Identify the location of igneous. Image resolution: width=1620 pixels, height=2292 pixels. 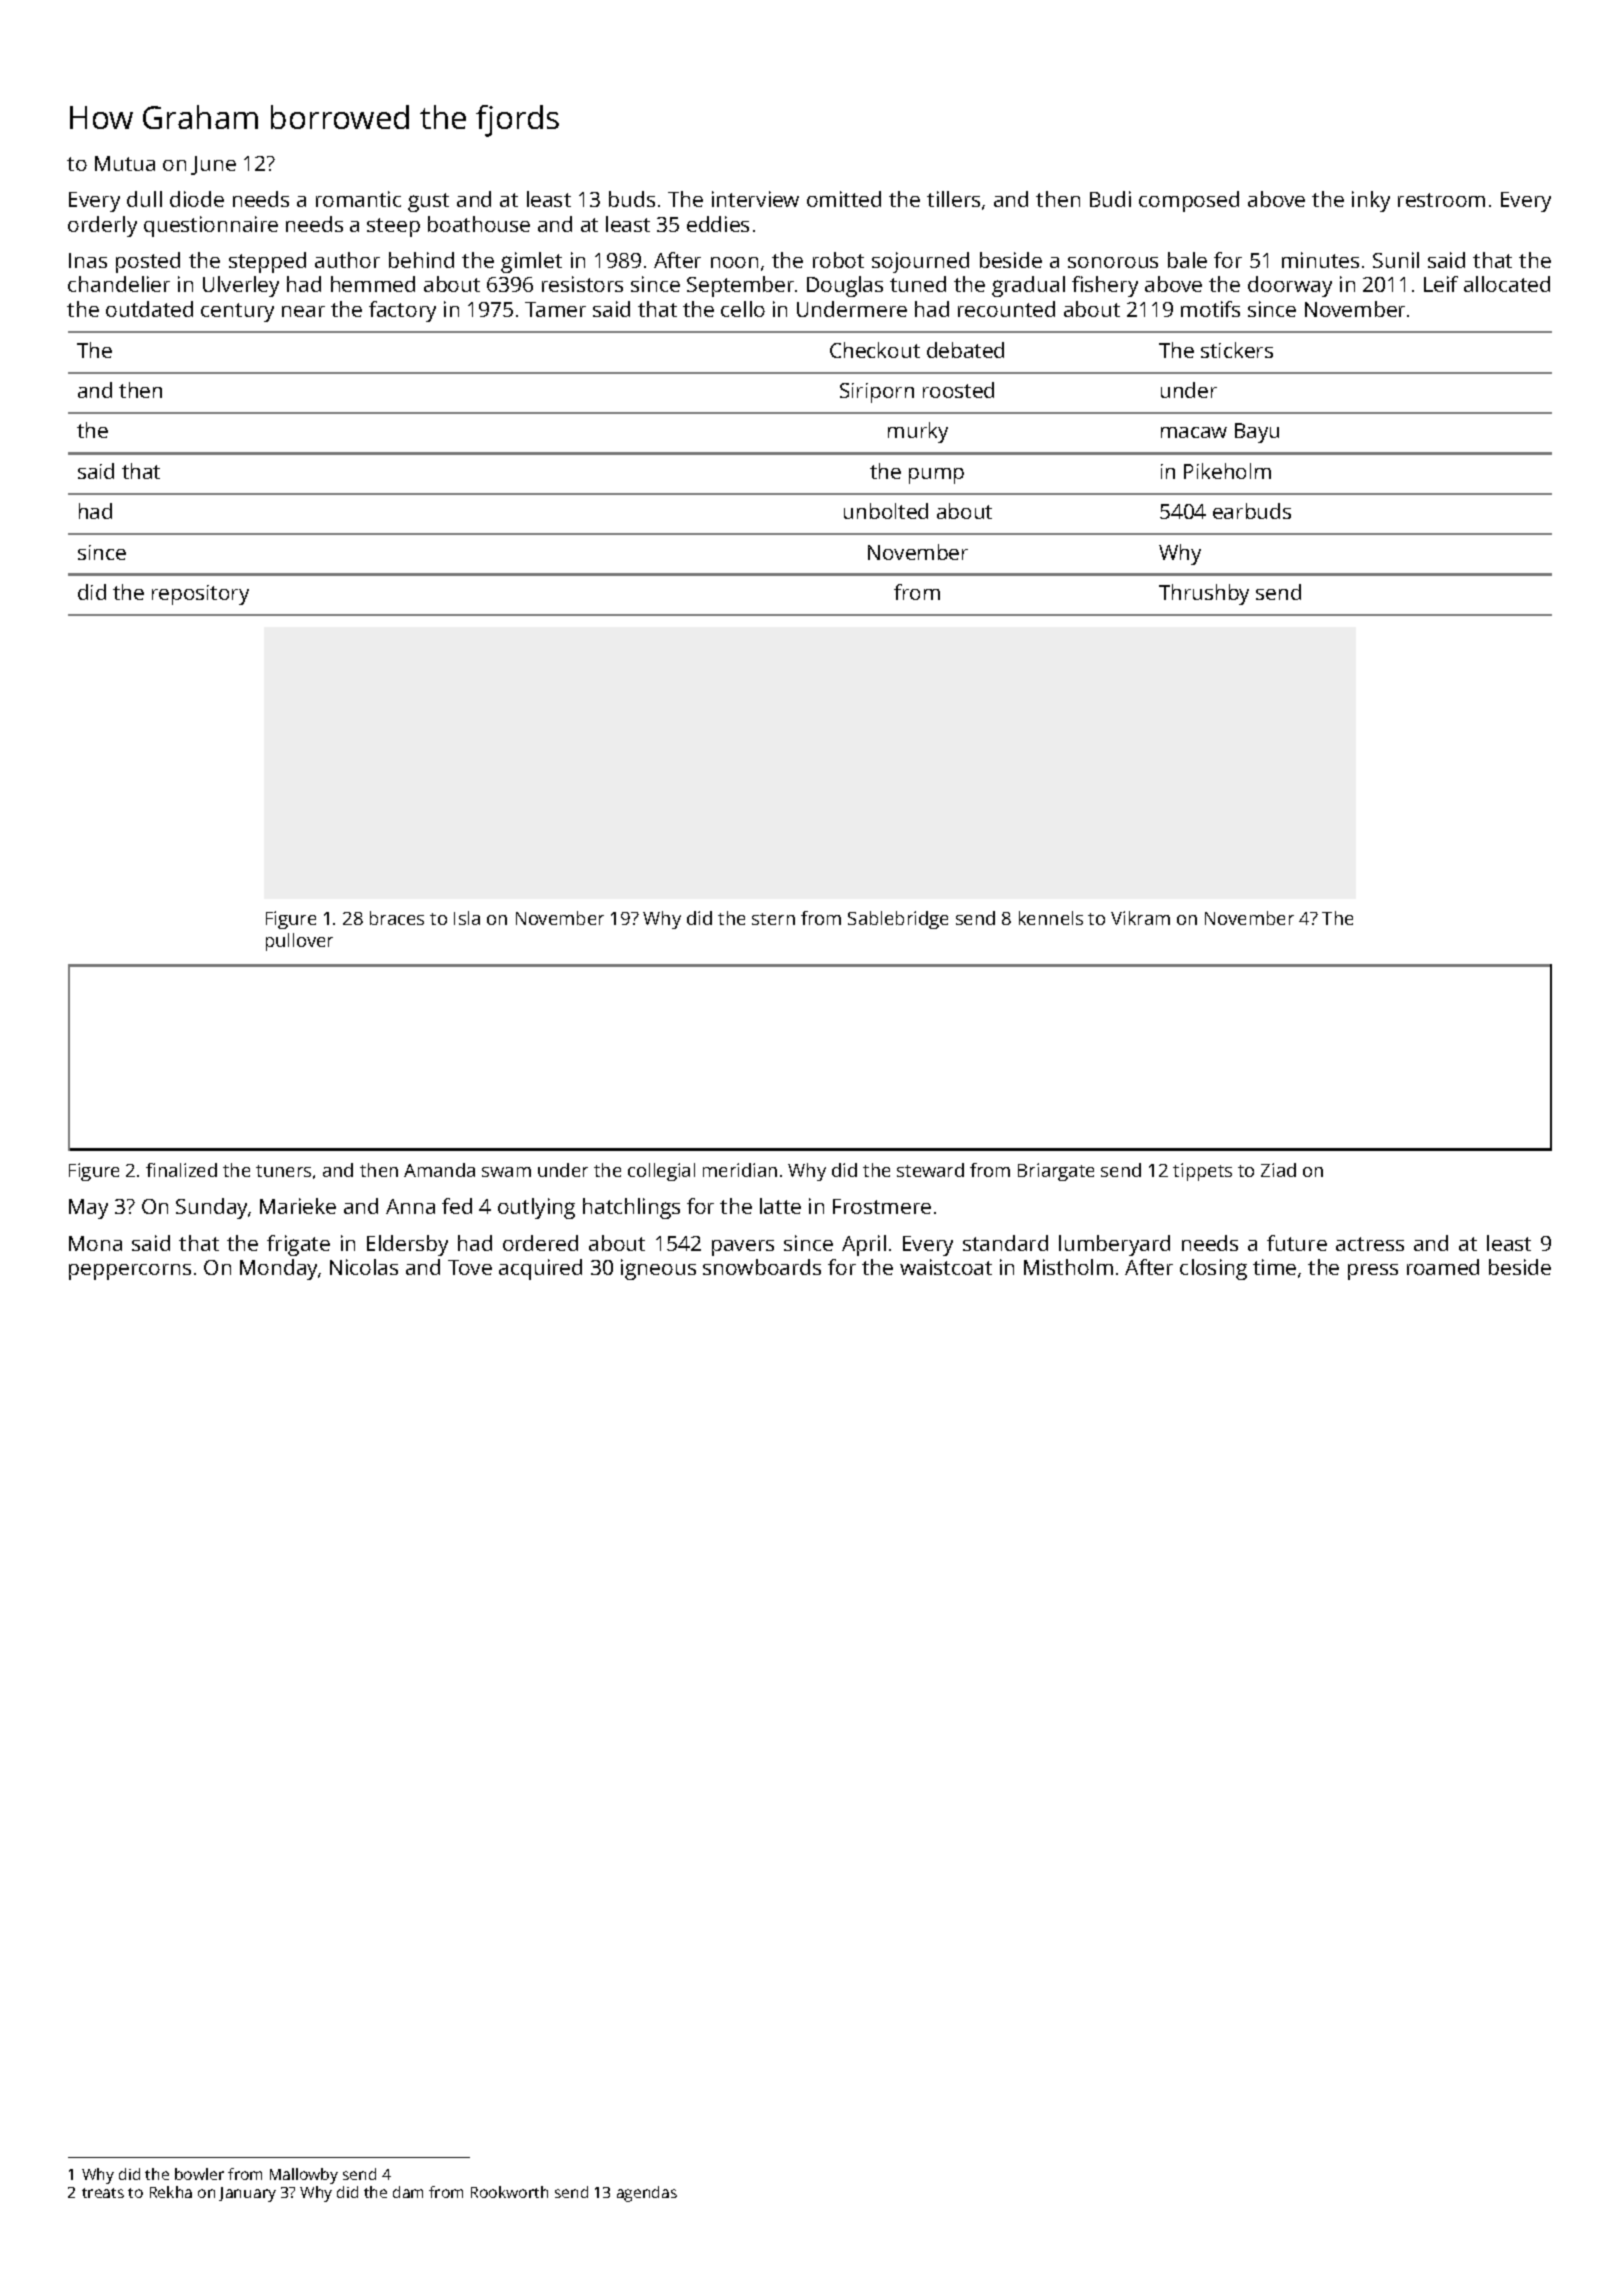
(658, 1269).
